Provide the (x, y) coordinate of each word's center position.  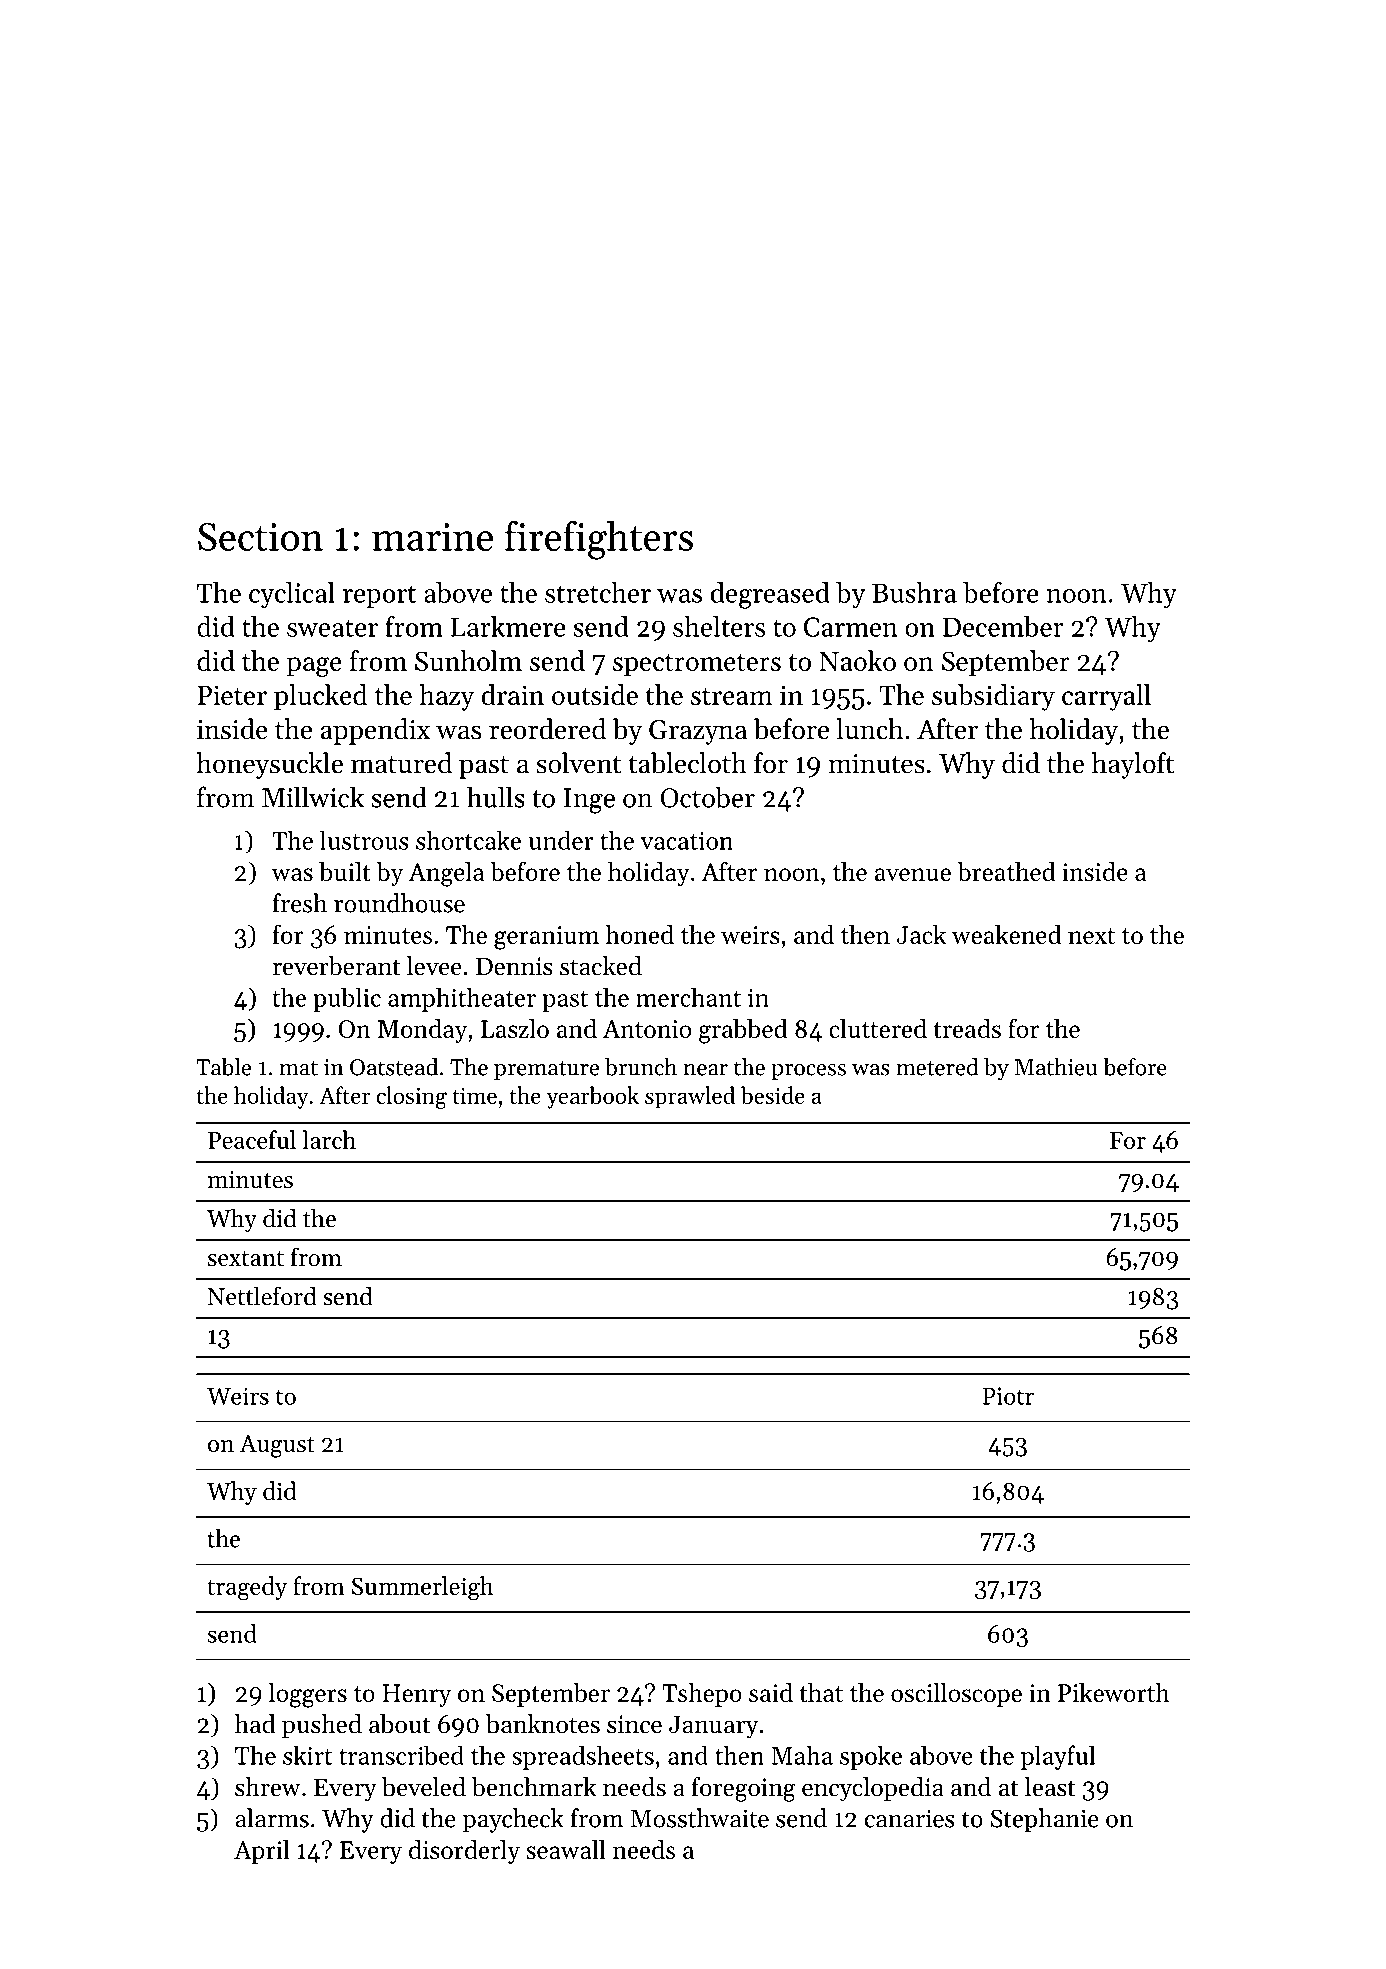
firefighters (599, 540)
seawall (566, 1849)
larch (329, 1139)
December (1003, 626)
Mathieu (1056, 1067)
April (262, 1852)
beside (773, 1095)
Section (260, 537)
